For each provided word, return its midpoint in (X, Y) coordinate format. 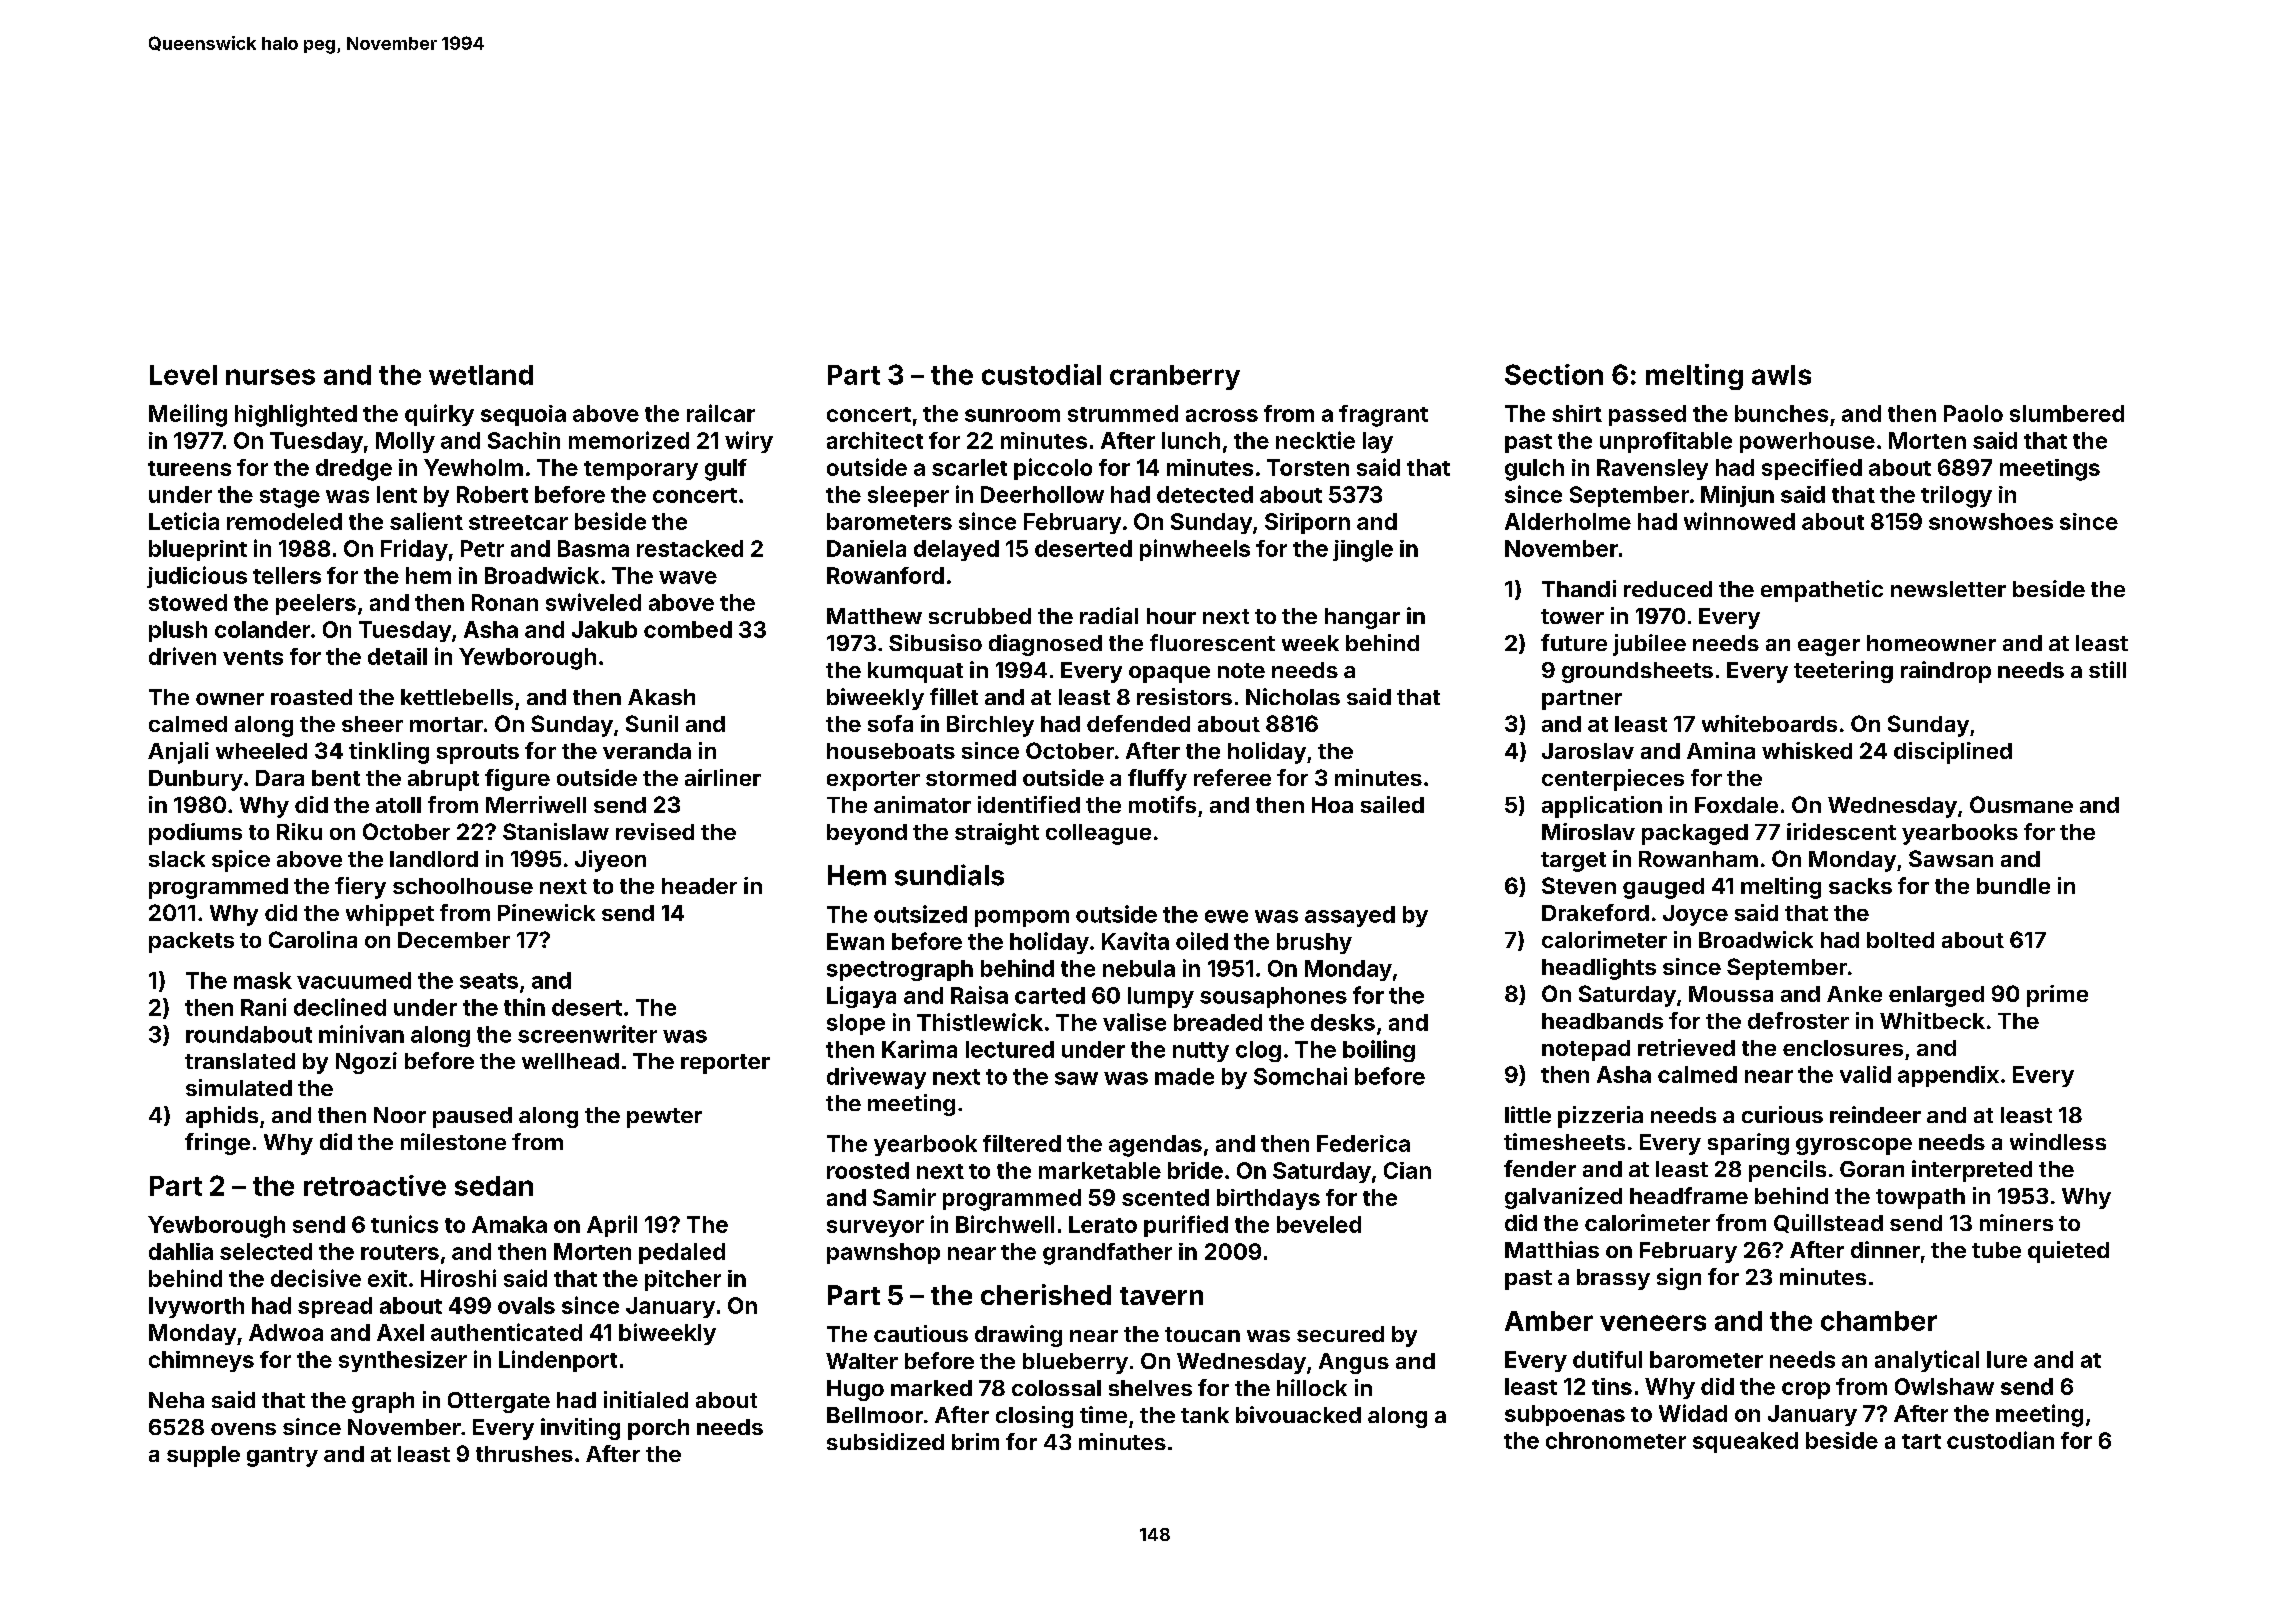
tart (1921, 1441)
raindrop (1946, 672)
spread (335, 1307)
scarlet (969, 467)
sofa (890, 723)
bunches (1781, 413)
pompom (1022, 918)
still (2107, 669)
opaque (1169, 674)
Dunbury (196, 780)
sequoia (523, 415)
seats (489, 981)
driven (182, 656)
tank (1205, 1415)
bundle (2013, 886)
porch (658, 1429)
